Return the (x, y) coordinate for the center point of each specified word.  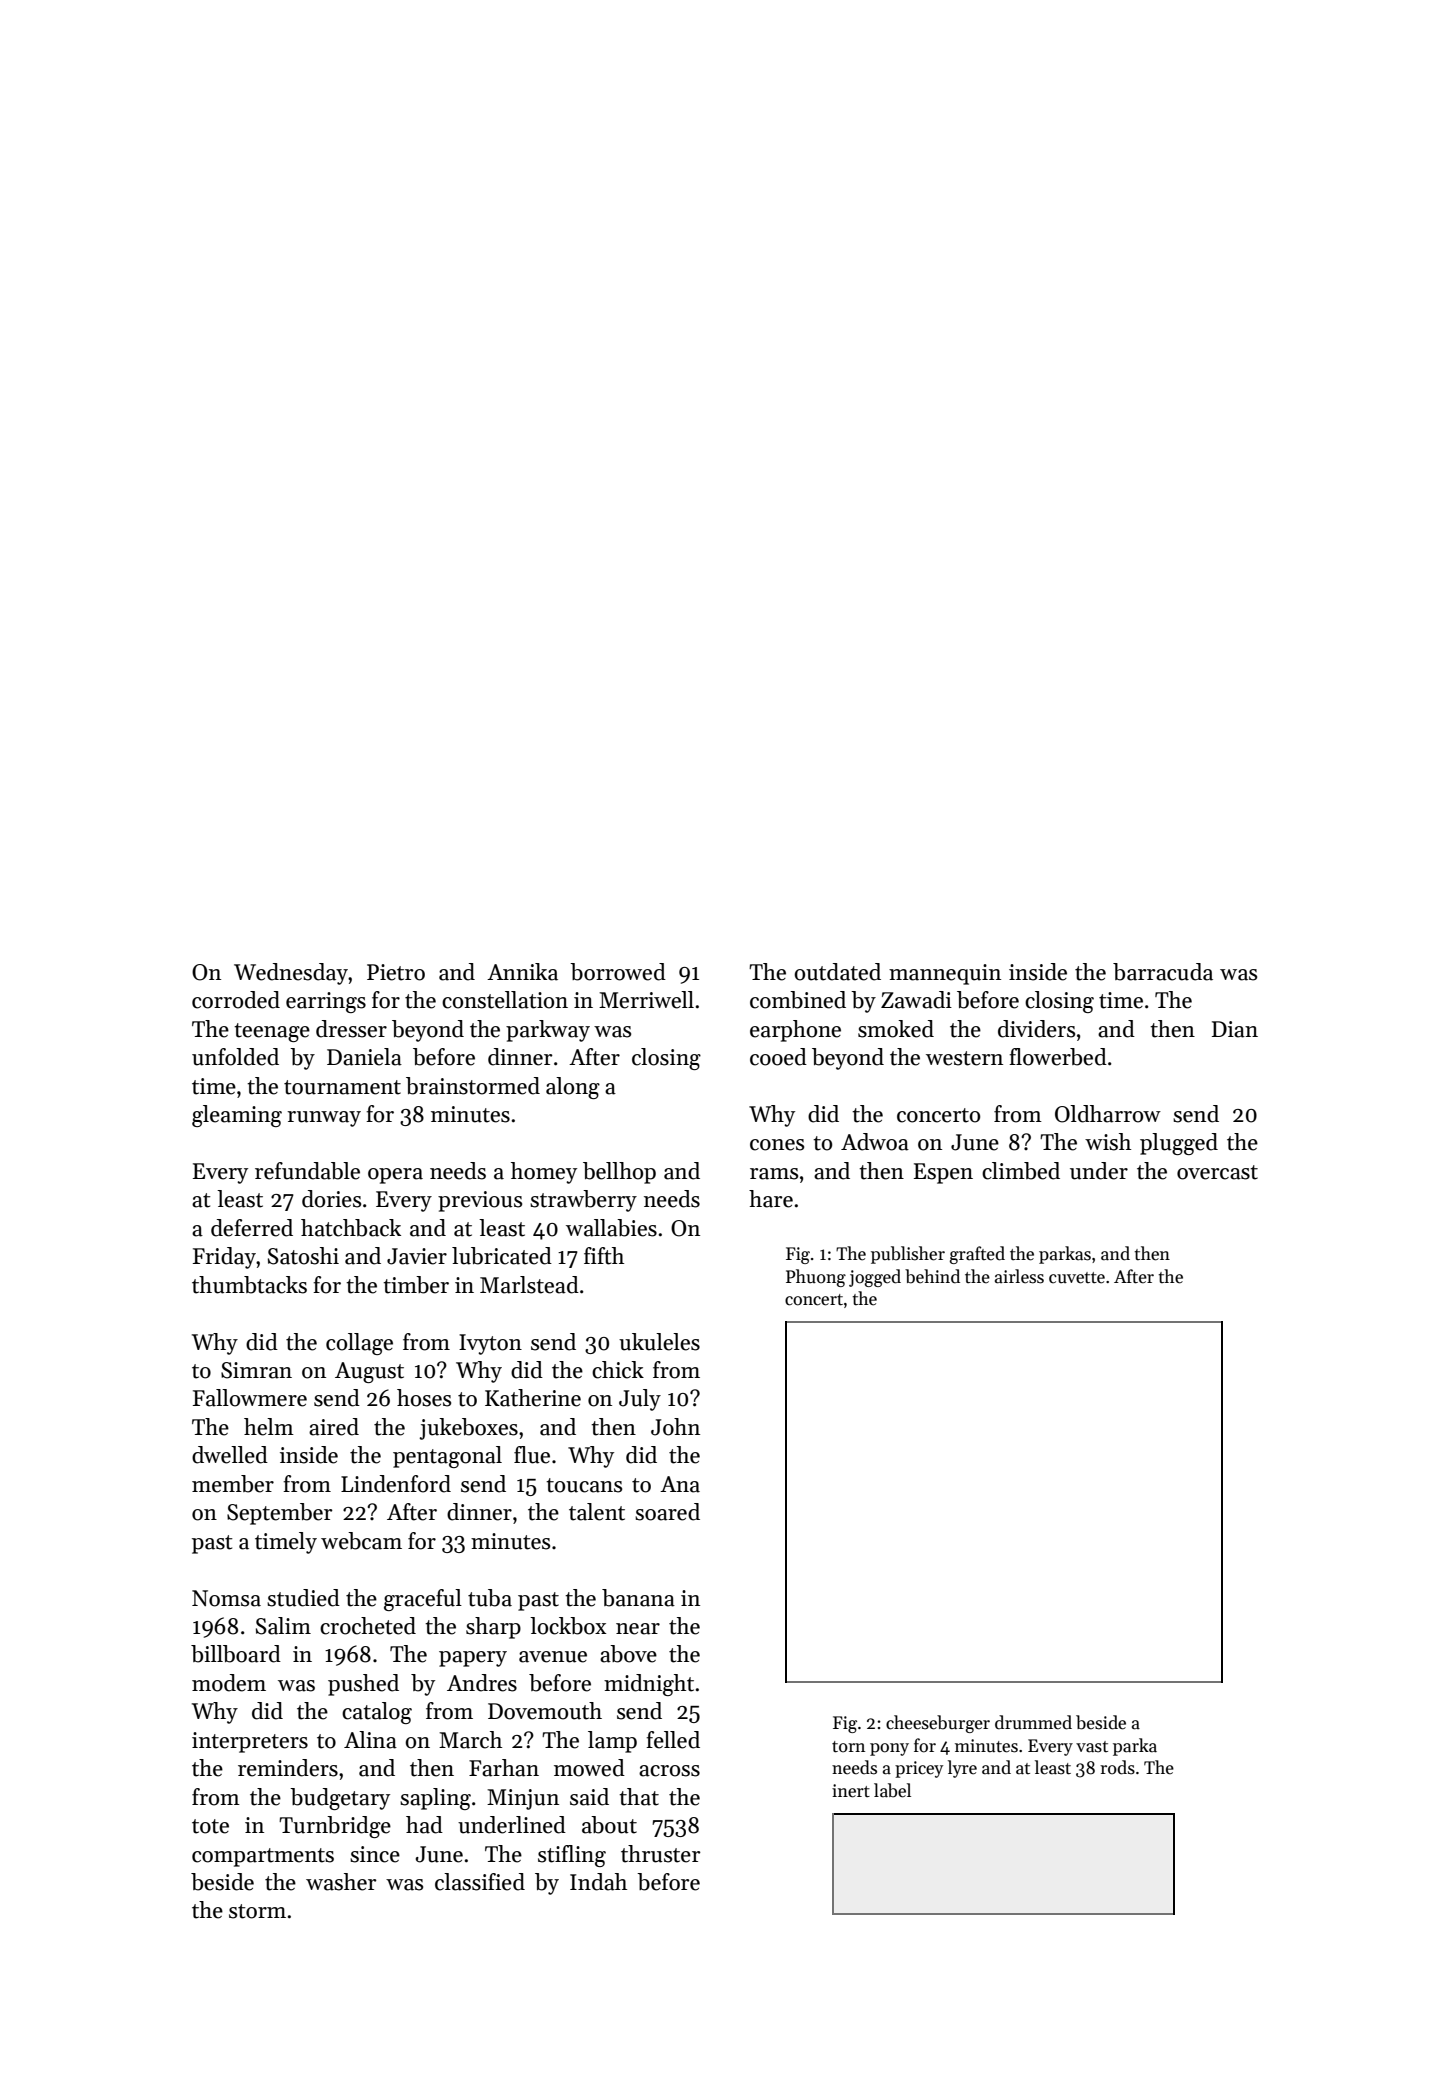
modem (229, 1683)
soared (667, 1512)
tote (210, 1826)
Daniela (364, 1057)
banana (638, 1598)
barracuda (1163, 972)
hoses (424, 1398)
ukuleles (659, 1342)
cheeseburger (938, 1724)
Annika (522, 972)
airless (1019, 1276)
